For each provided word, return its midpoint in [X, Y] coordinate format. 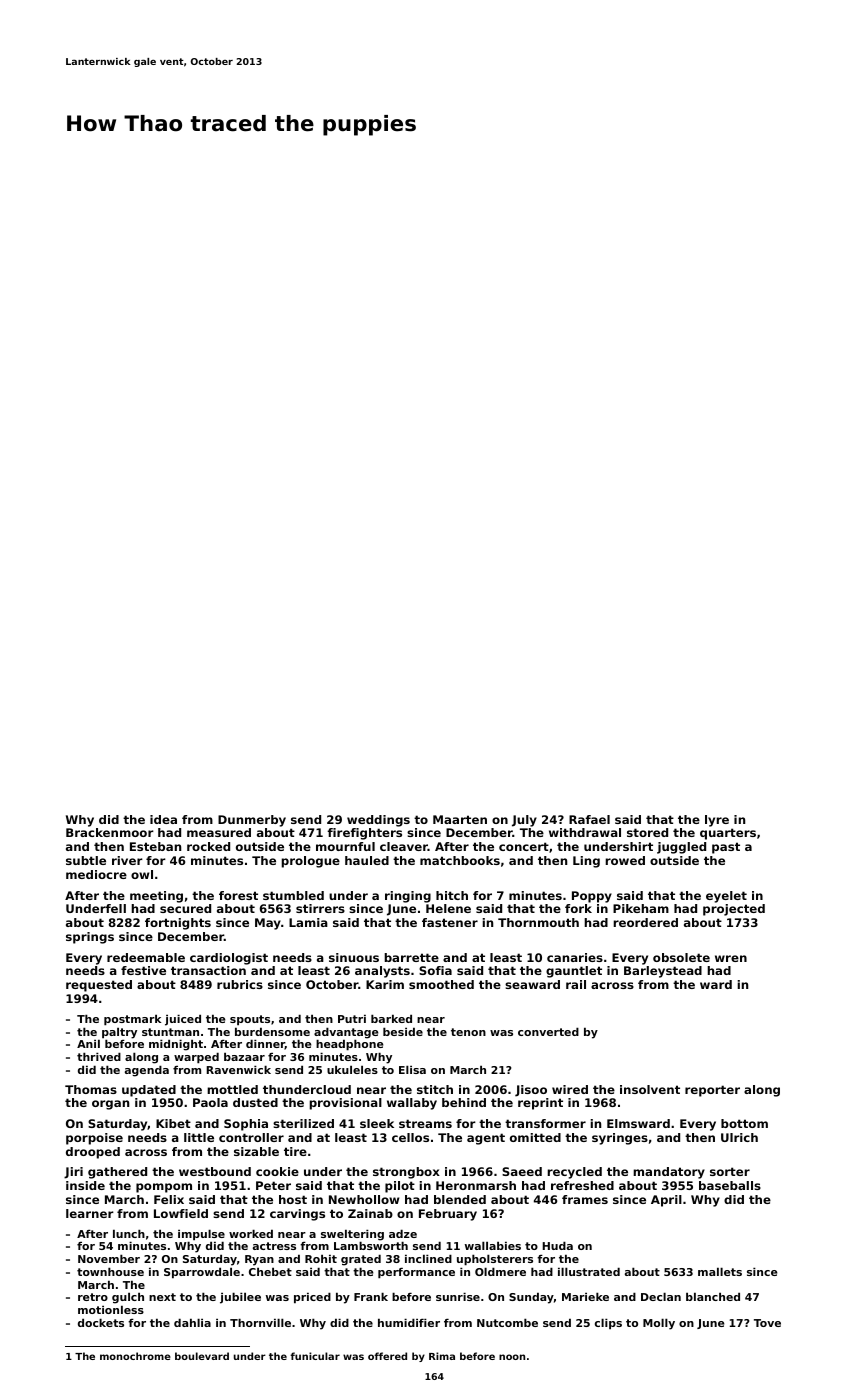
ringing [408, 897]
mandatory [669, 1173]
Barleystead [663, 972]
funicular [315, 1356]
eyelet [726, 897]
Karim [385, 984]
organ [110, 1105]
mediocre [96, 874]
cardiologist [229, 959]
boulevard [202, 1356]
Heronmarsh [476, 1185]
